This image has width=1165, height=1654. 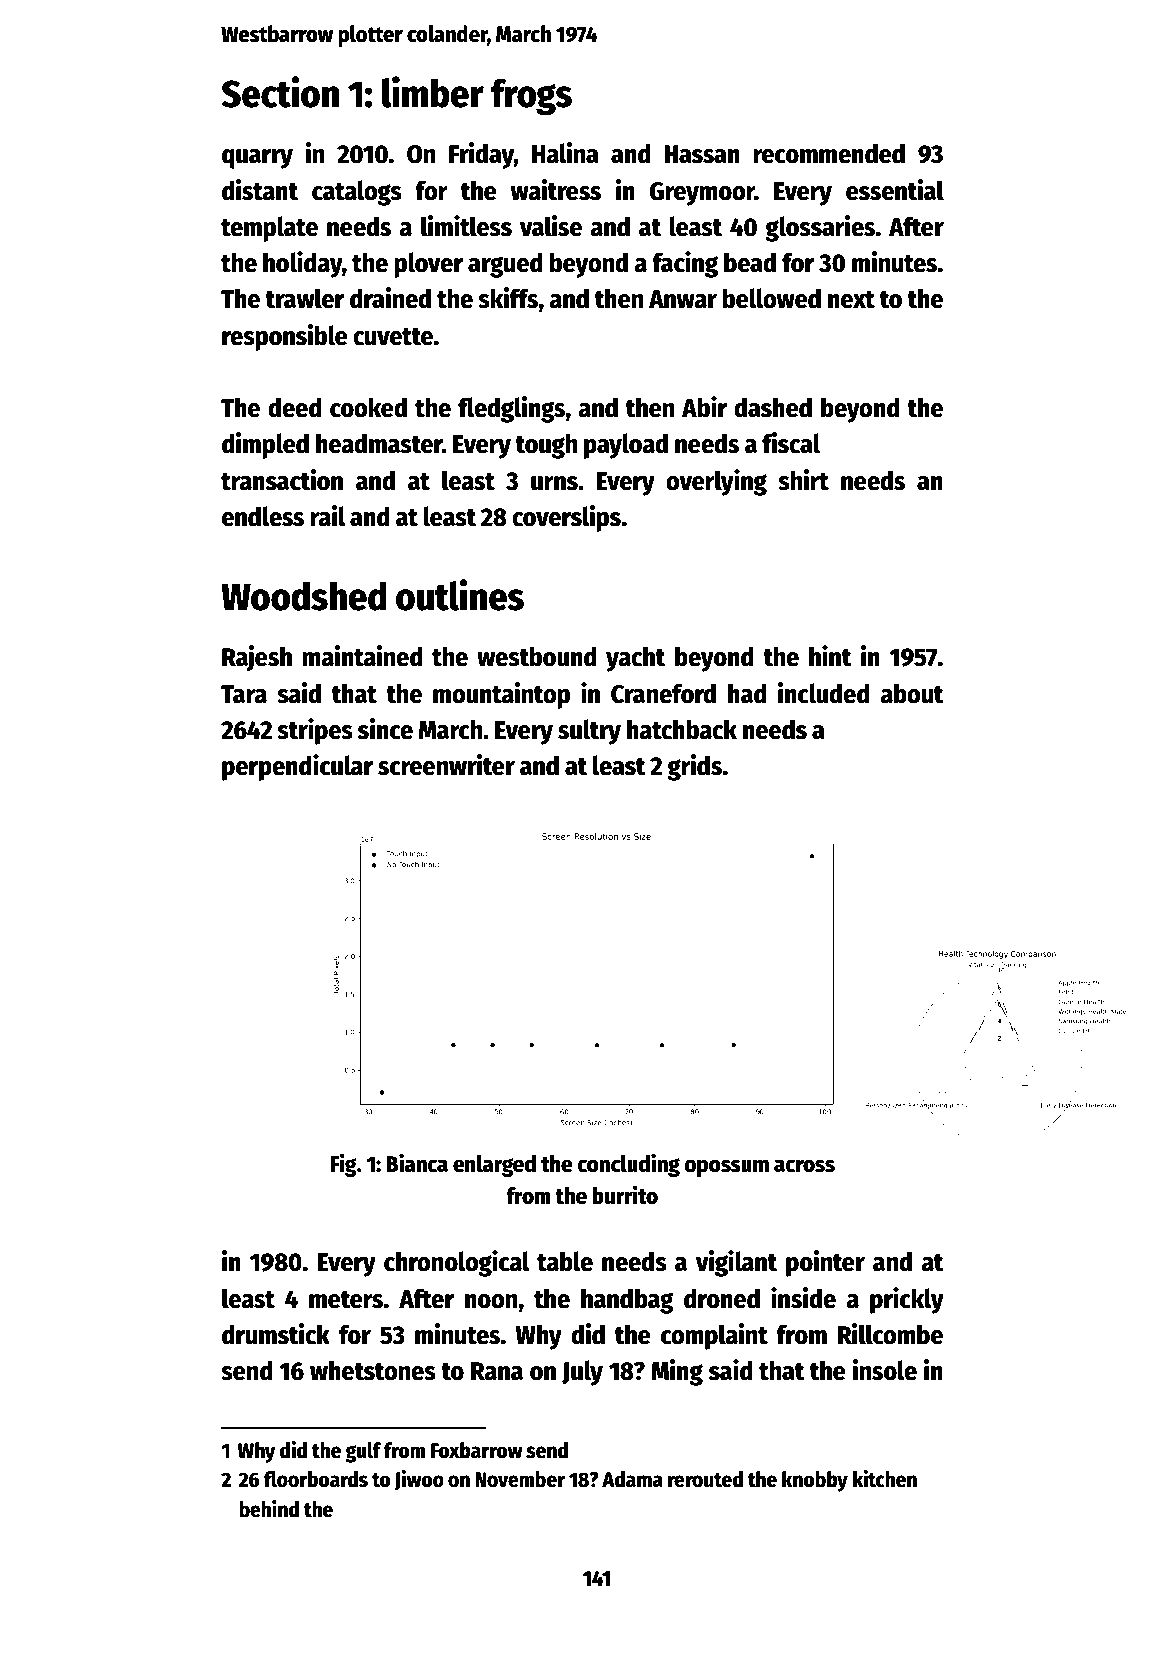 I want to click on overlying, so click(x=716, y=482).
